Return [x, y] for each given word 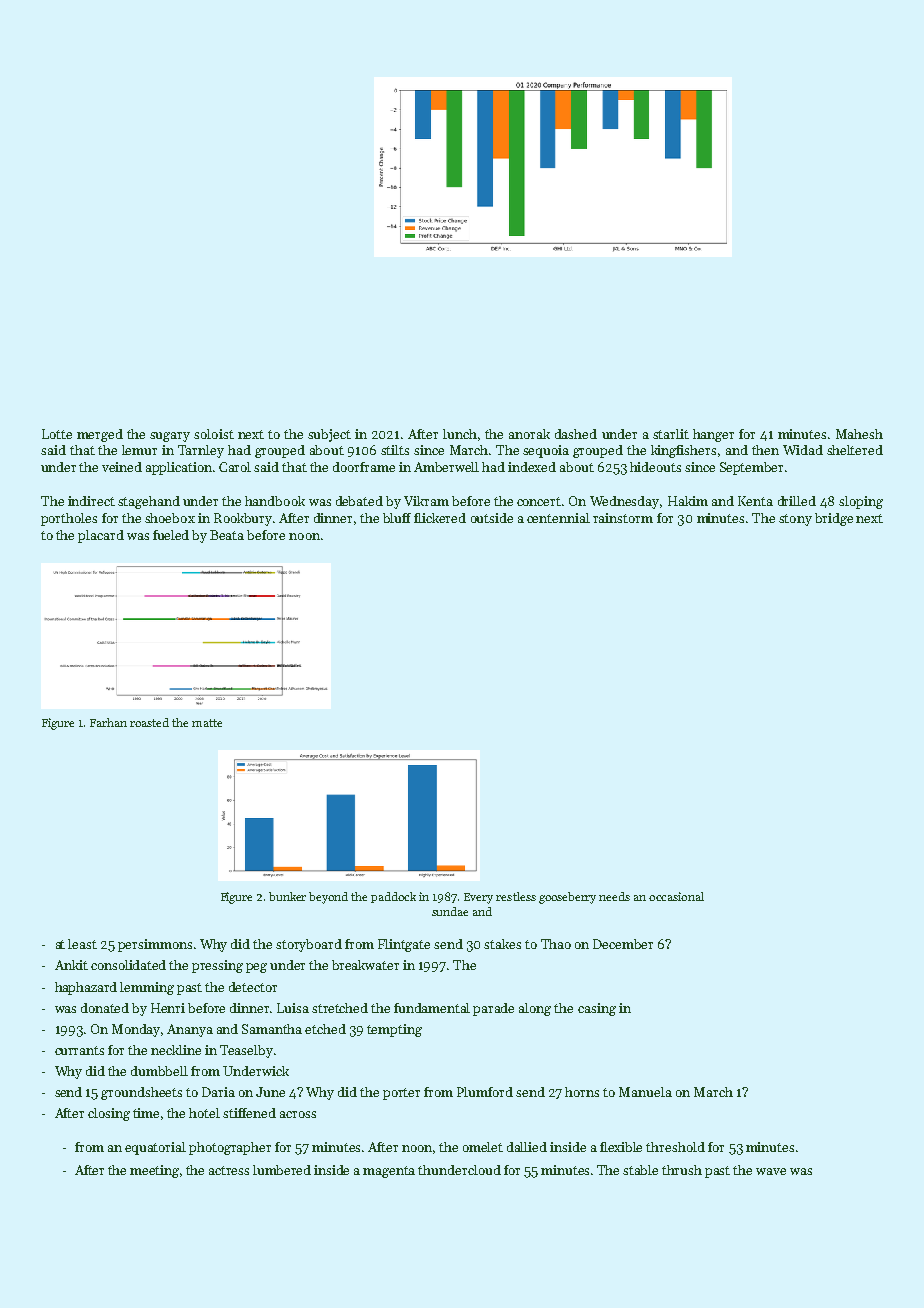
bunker [287, 896]
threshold [675, 1147]
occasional [676, 896]
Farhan [108, 722]
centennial [558, 518]
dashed [576, 434]
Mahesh [859, 434]
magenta [389, 1172]
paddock [393, 897]
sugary [170, 437]
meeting [154, 1171]
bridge [834, 519]
